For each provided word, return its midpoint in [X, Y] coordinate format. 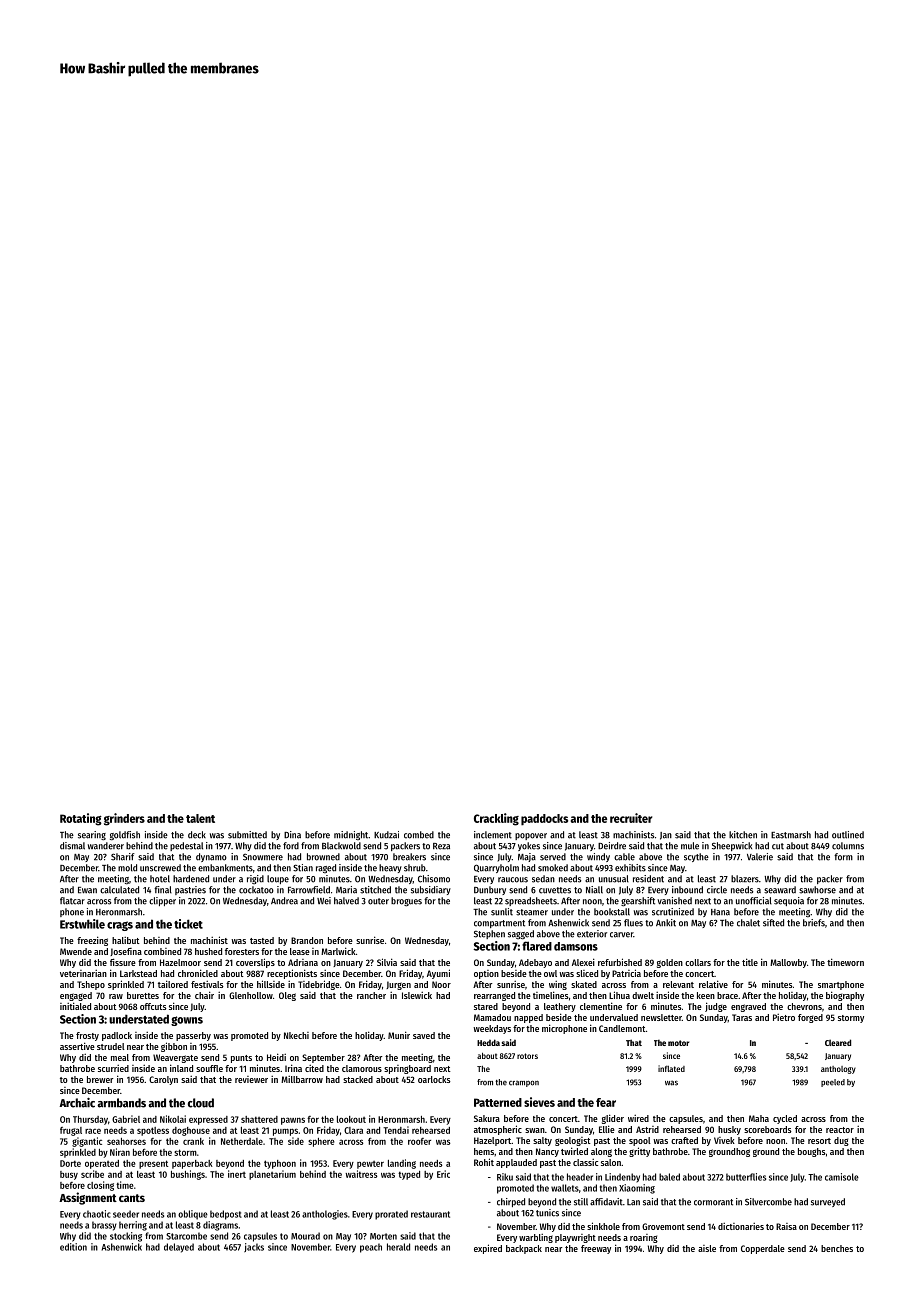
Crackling [496, 819]
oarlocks [434, 1079]
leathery [560, 1007]
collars [698, 962]
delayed [179, 1248]
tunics [547, 1213]
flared [537, 946]
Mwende [76, 951]
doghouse [191, 1131]
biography [845, 996]
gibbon [174, 1047]
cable [624, 857]
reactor [840, 1130]
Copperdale [763, 1249]
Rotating [81, 819]
